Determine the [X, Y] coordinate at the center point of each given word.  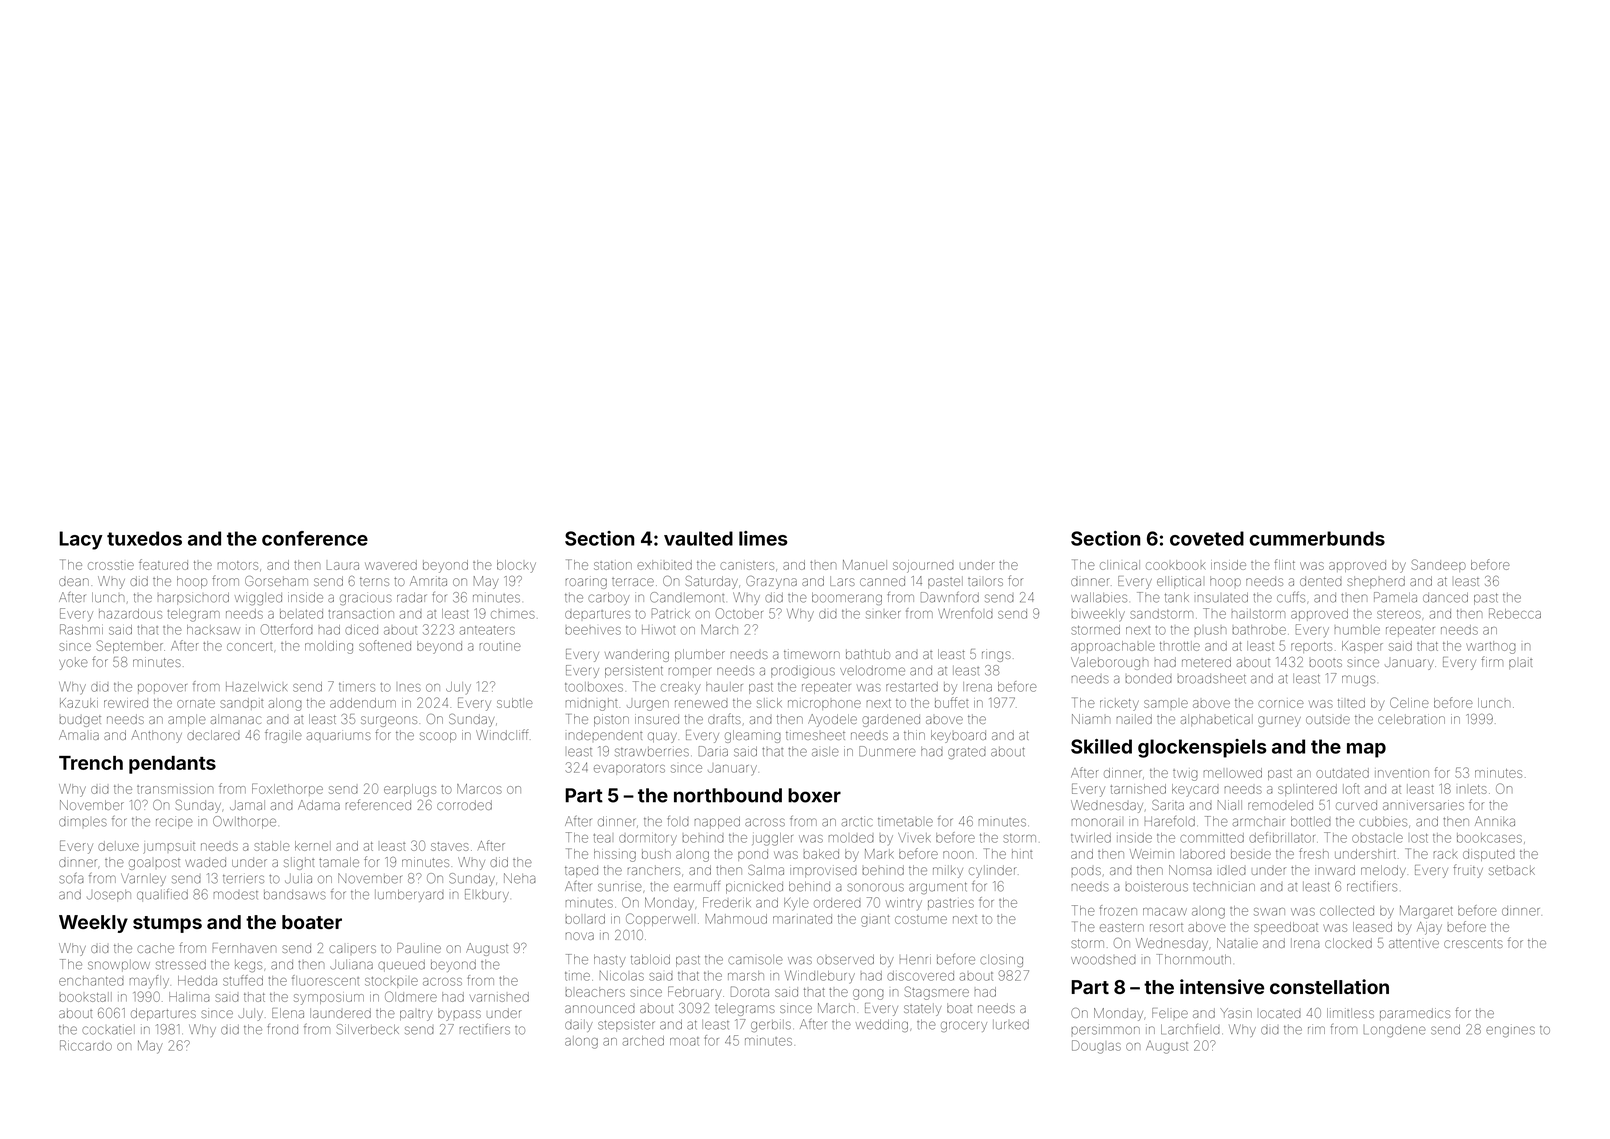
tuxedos [144, 538]
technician [1224, 887]
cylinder [993, 871]
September [130, 646]
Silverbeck [367, 1029]
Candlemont [687, 597]
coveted [1207, 538]
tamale [339, 862]
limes [763, 538]
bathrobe [1259, 630]
